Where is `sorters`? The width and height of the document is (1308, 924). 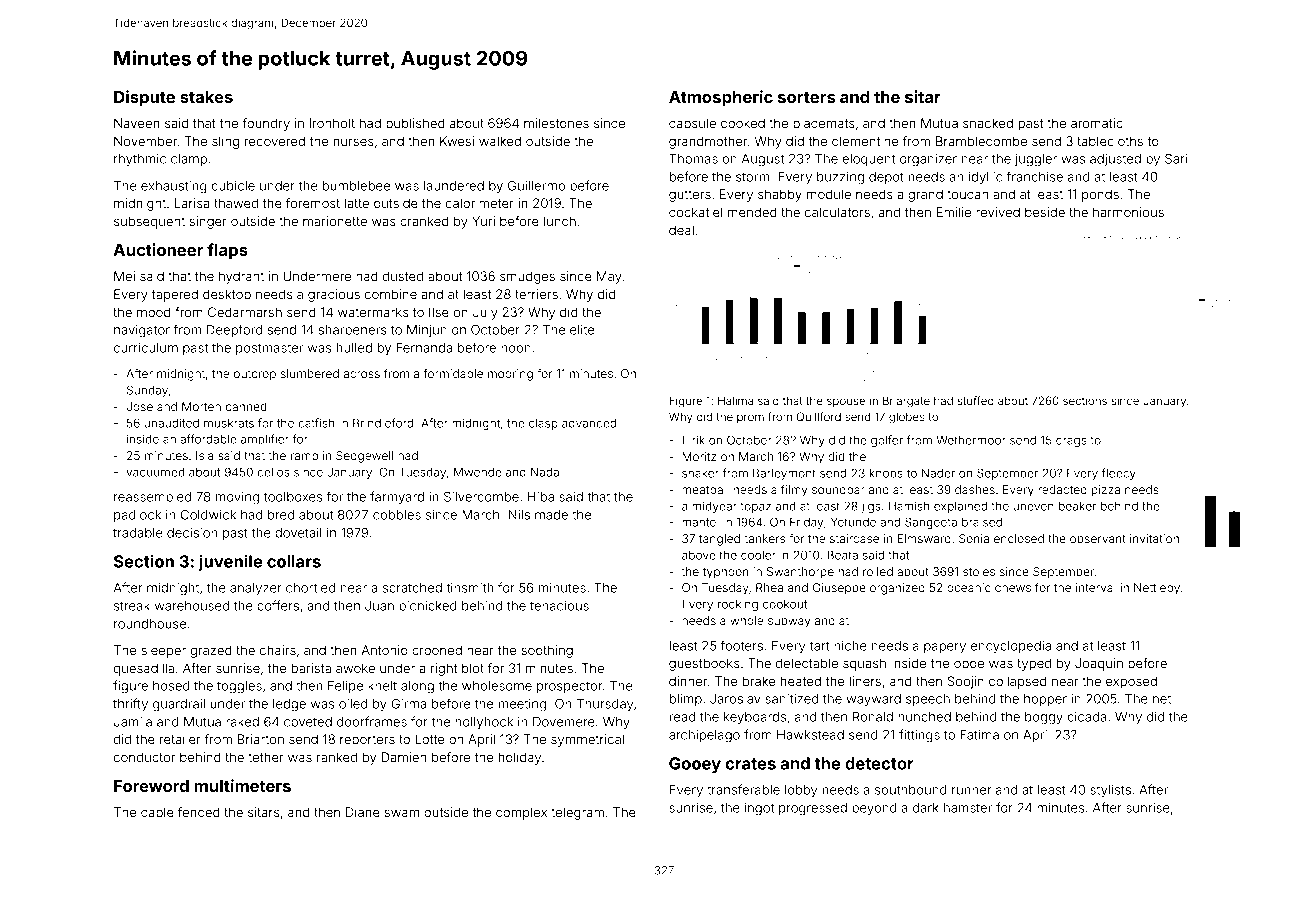 sorters is located at coordinates (806, 97).
